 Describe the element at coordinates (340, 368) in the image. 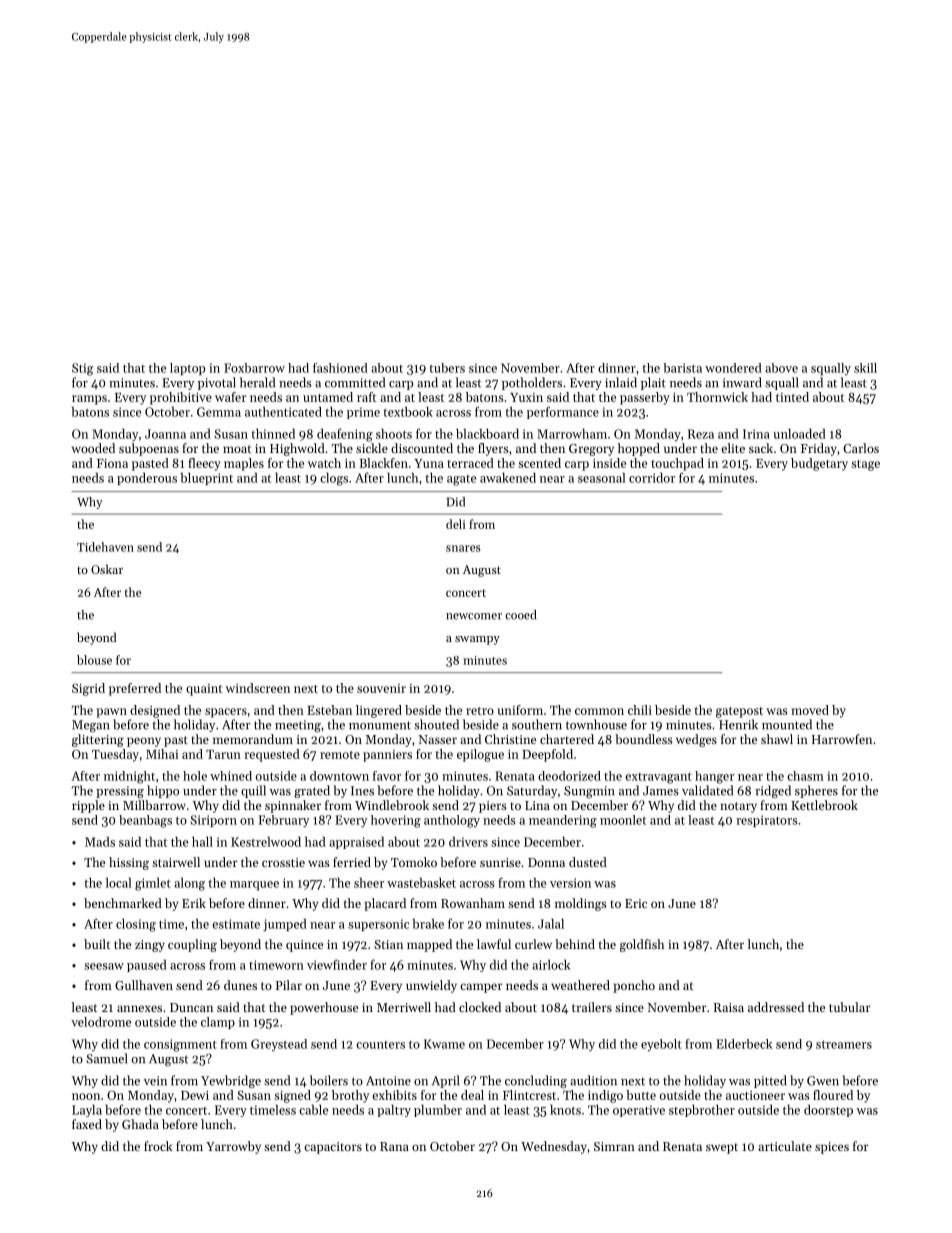

I see `fashioned` at that location.
